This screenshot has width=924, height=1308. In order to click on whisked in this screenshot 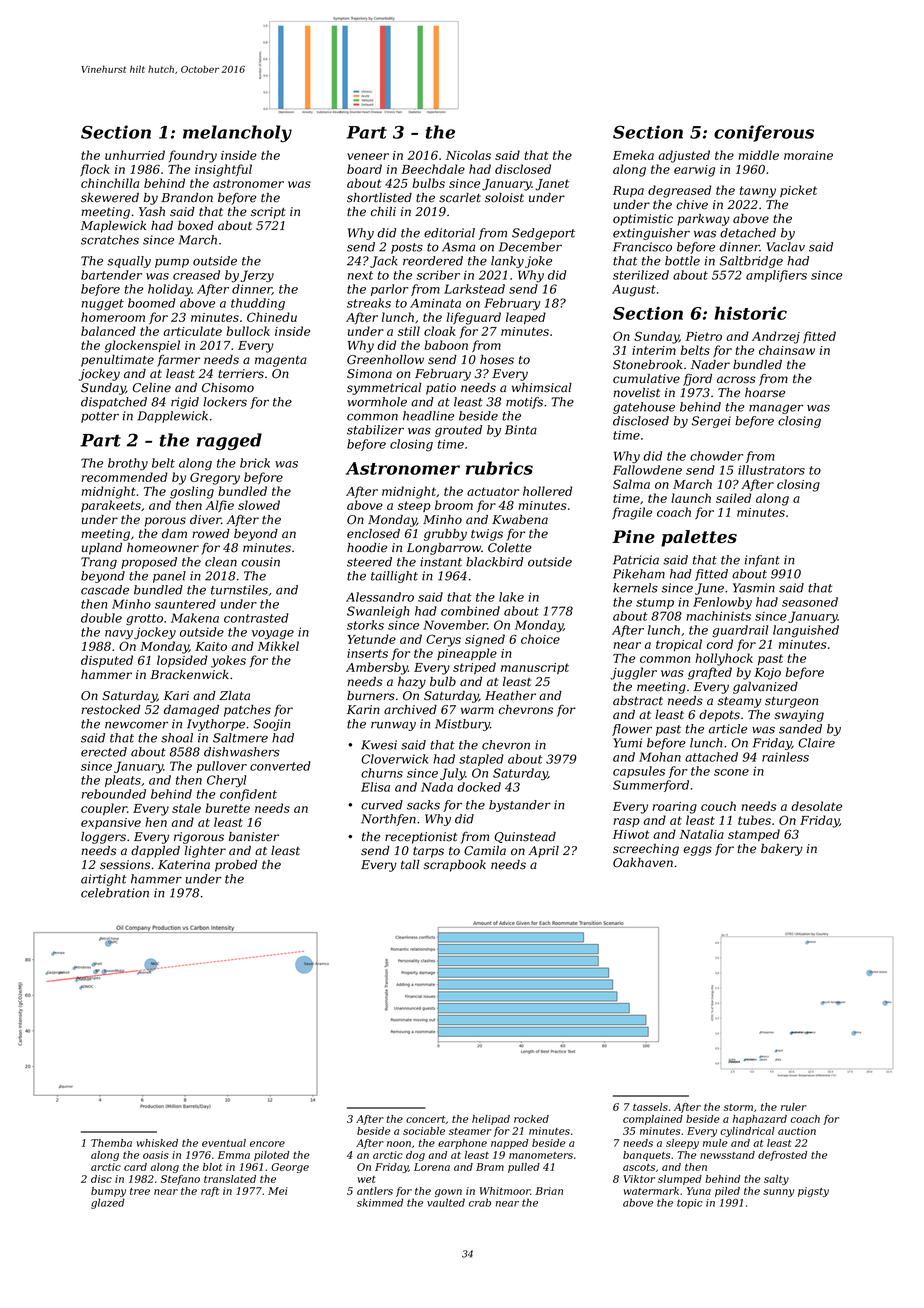, I will do `click(157, 1143)`.
